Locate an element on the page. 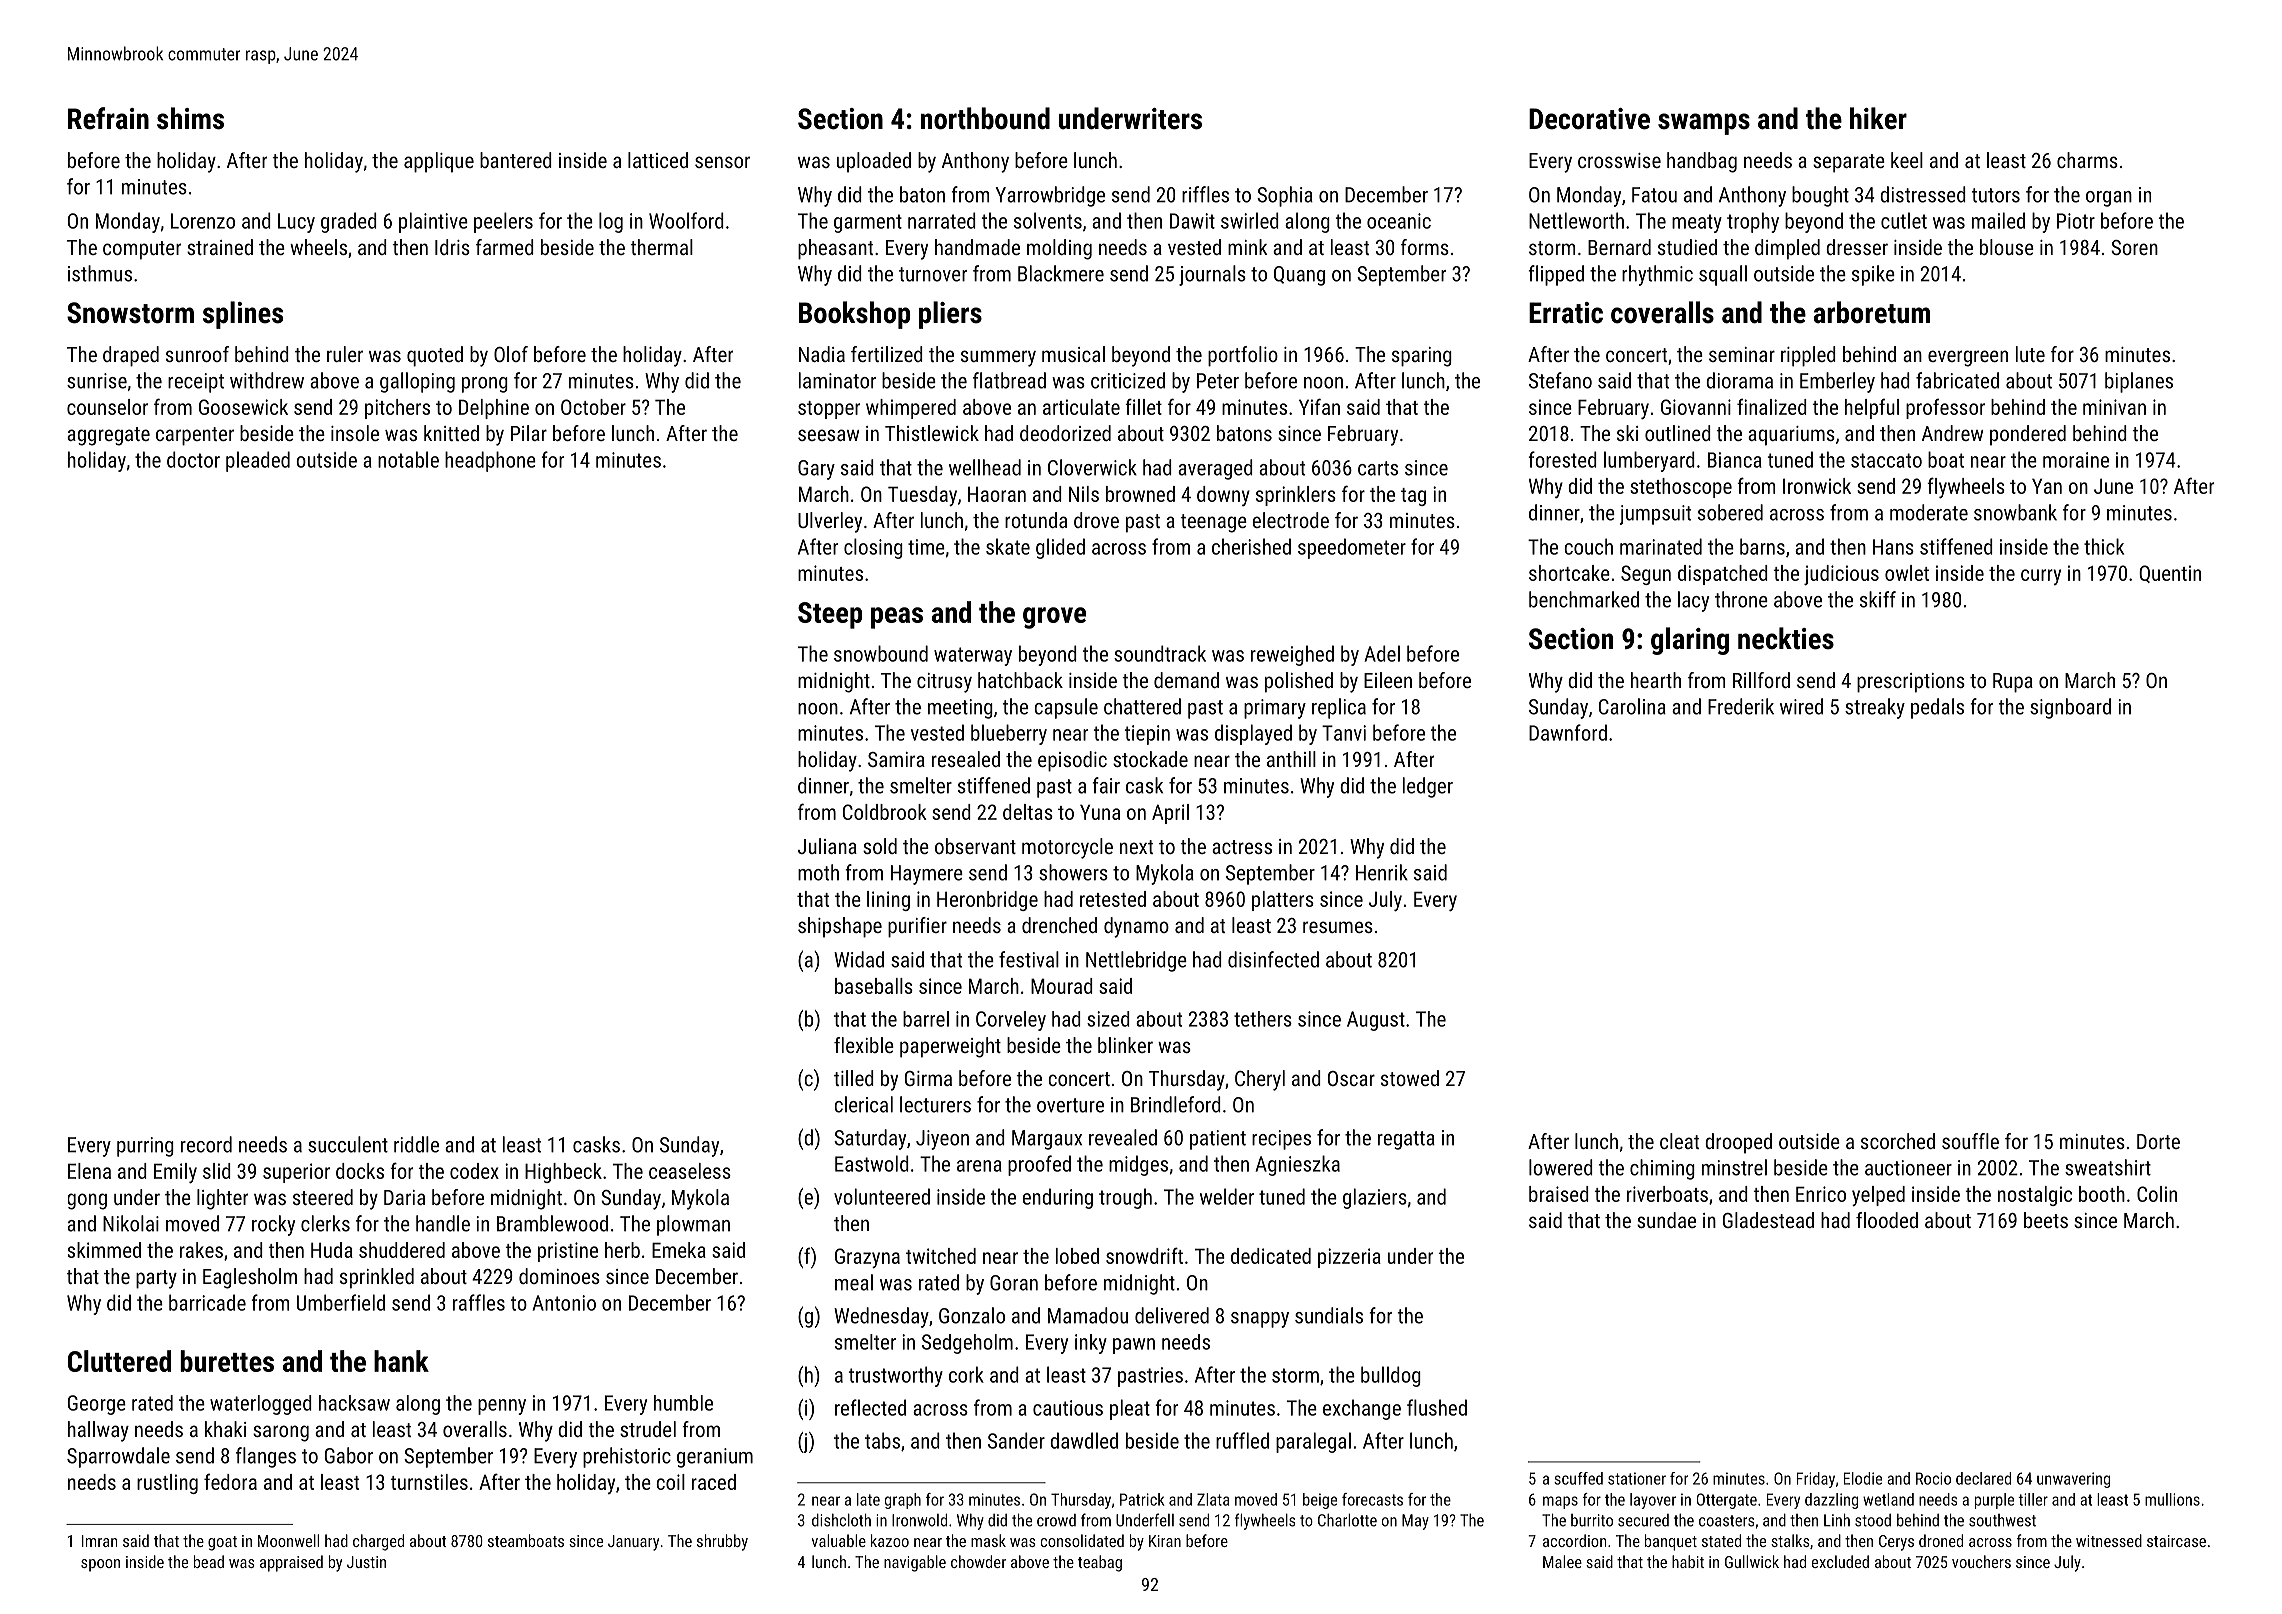  Malee is located at coordinates (1562, 1561).
